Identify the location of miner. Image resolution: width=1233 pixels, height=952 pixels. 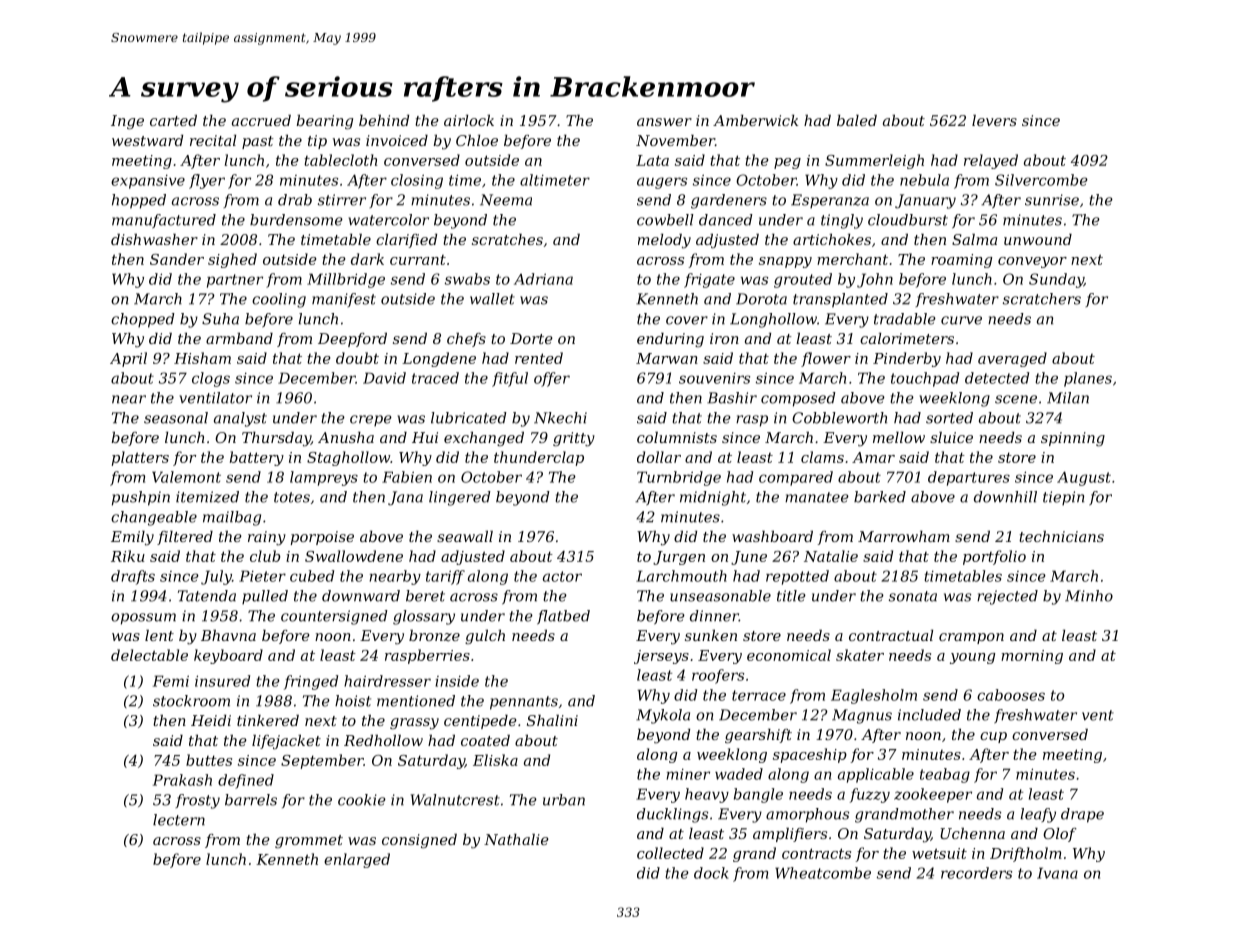
(688, 774).
